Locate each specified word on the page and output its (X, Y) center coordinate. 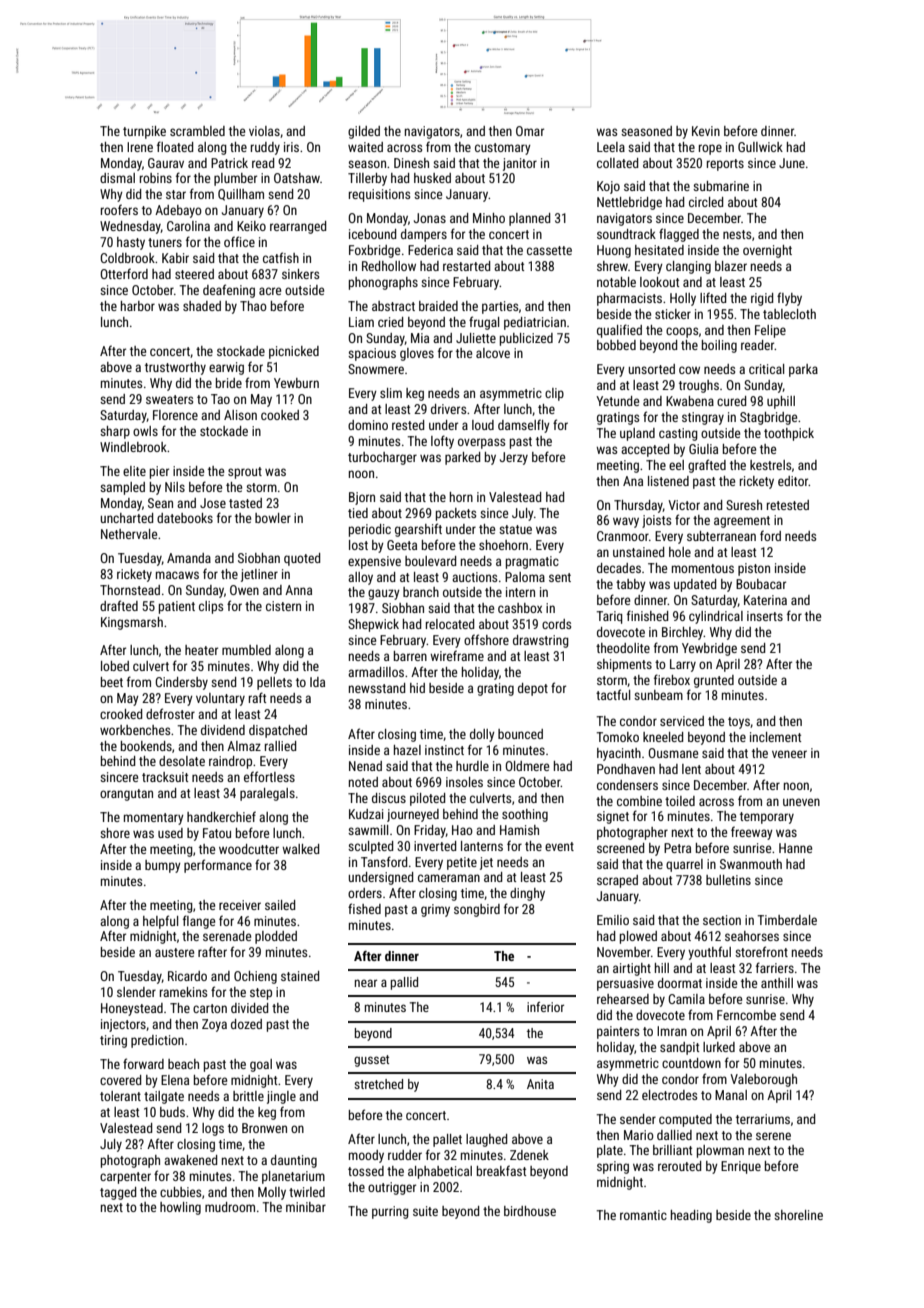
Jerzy (514, 458)
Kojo (608, 187)
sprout (245, 473)
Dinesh (411, 163)
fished (364, 908)
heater (201, 650)
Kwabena (690, 401)
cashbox (520, 608)
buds (172, 1112)
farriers (775, 967)
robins (156, 178)
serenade (227, 936)
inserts (765, 616)
